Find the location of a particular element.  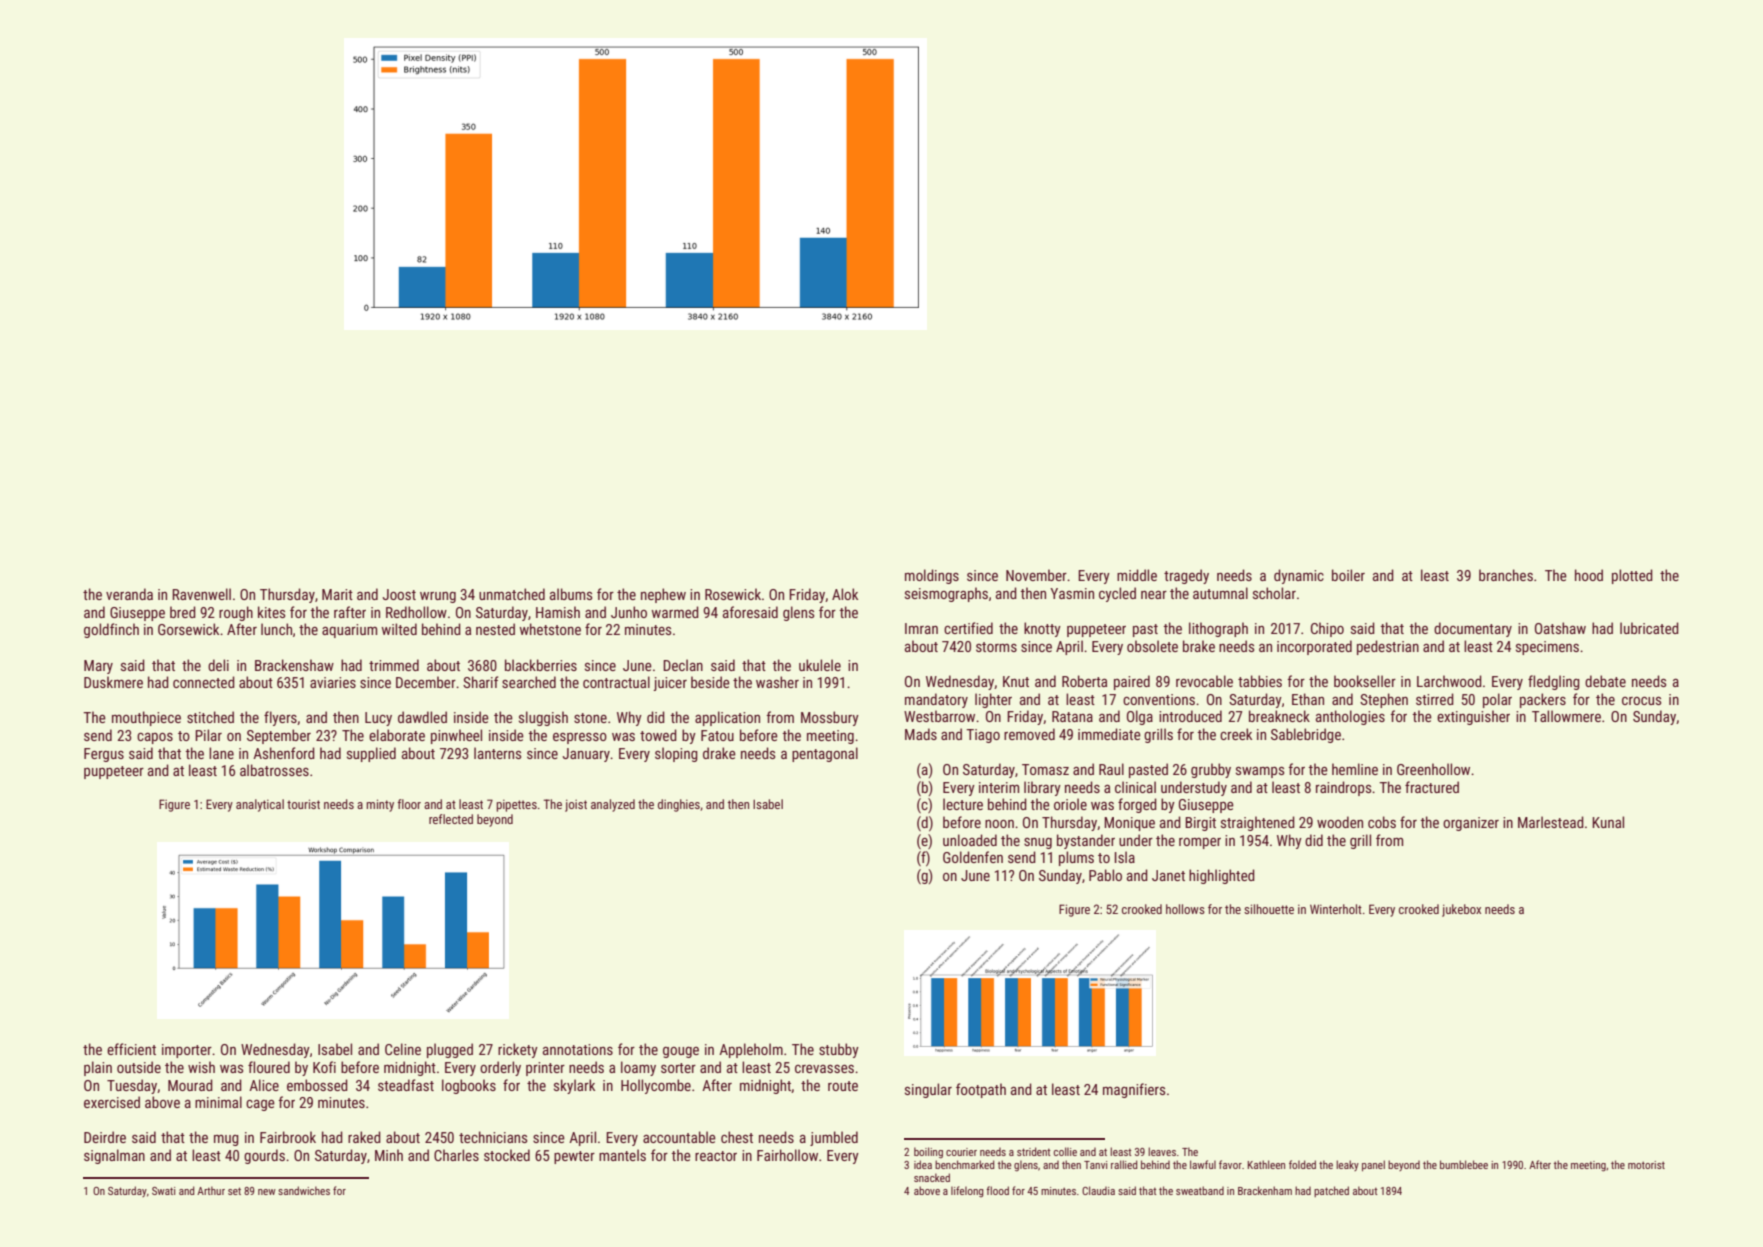

mandatory is located at coordinates (936, 700).
